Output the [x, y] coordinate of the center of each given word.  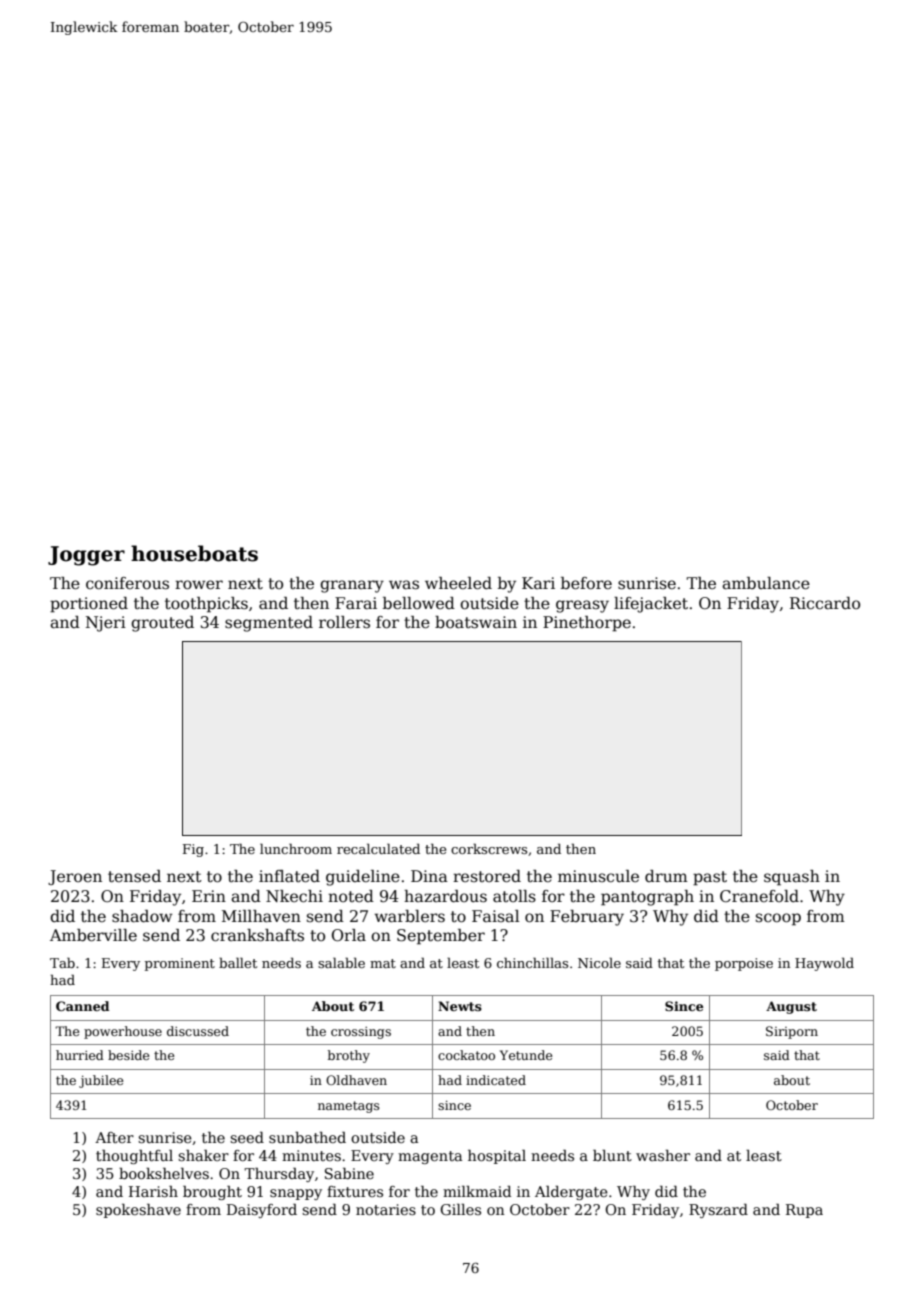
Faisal [496, 916]
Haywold [824, 964]
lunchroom [296, 848]
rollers [344, 622]
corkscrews [489, 848]
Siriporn [792, 1032]
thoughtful [134, 1156]
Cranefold [759, 896]
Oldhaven [356, 1080]
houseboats [194, 553]
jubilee [101, 1081]
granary [352, 586]
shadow [142, 916]
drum [666, 876]
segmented [269, 624]
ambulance [766, 583]
